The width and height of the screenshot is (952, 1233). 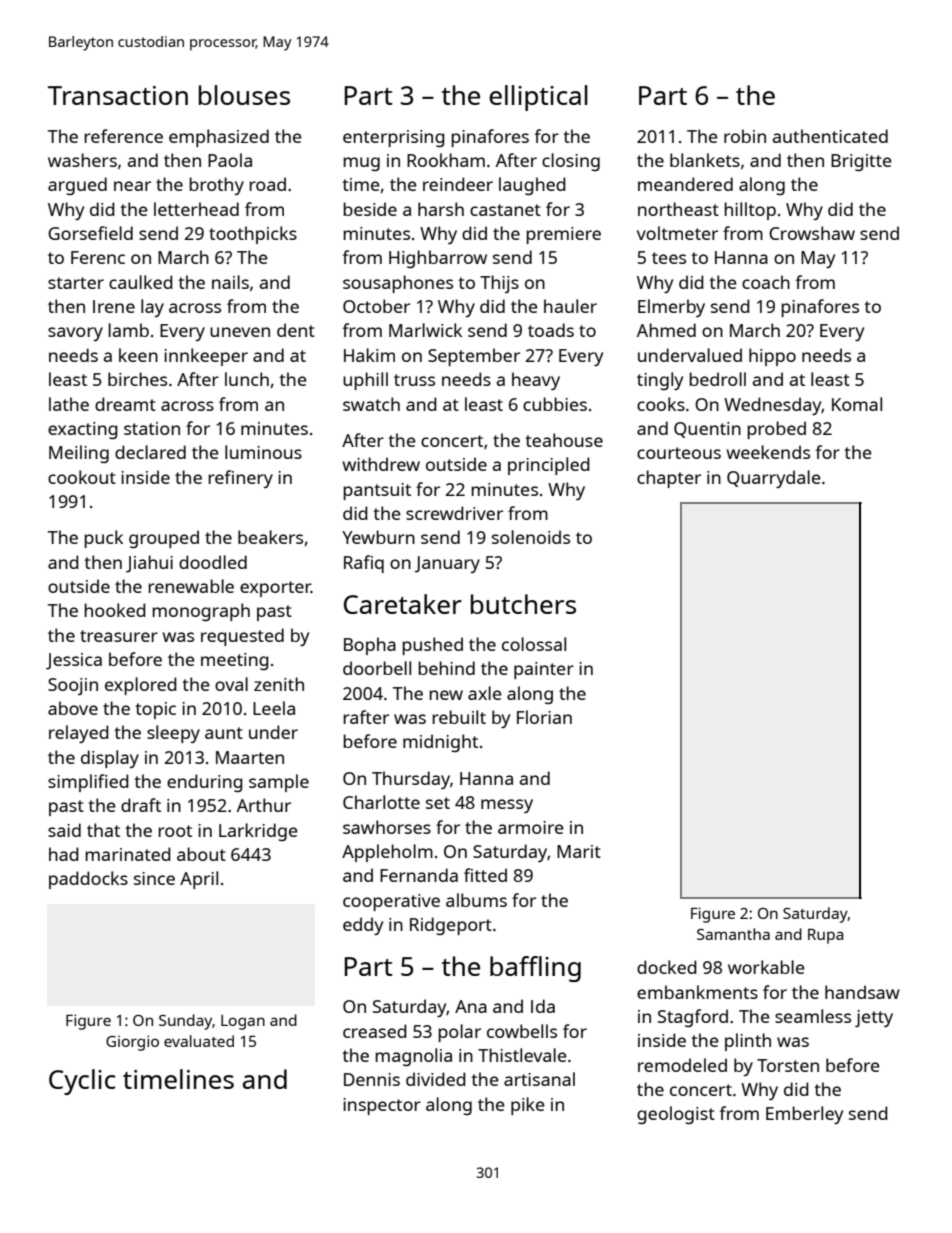 What do you see at coordinates (666, 330) in the screenshot?
I see `Ahmed` at bounding box center [666, 330].
